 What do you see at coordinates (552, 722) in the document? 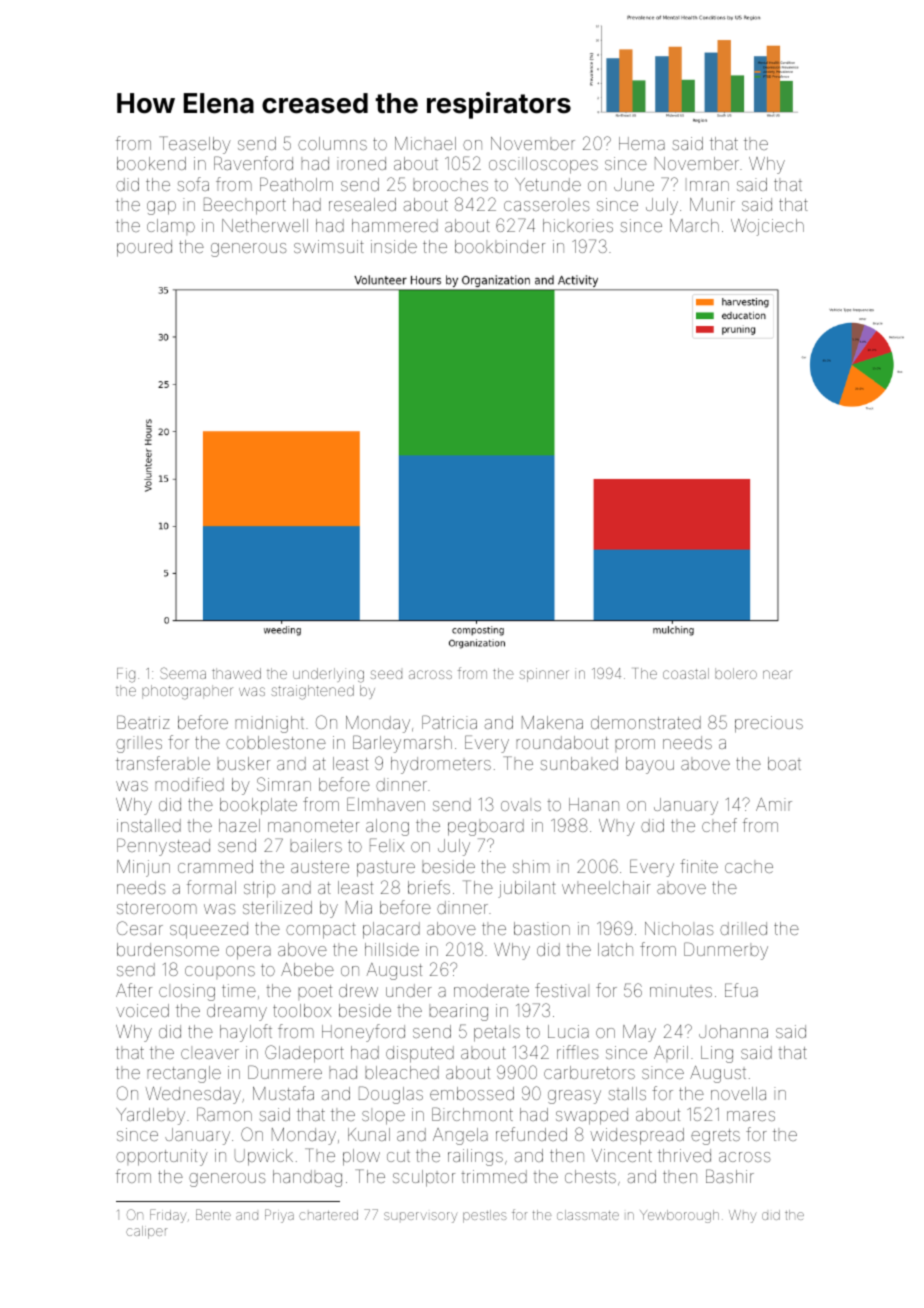
I see `Makena` at bounding box center [552, 722].
